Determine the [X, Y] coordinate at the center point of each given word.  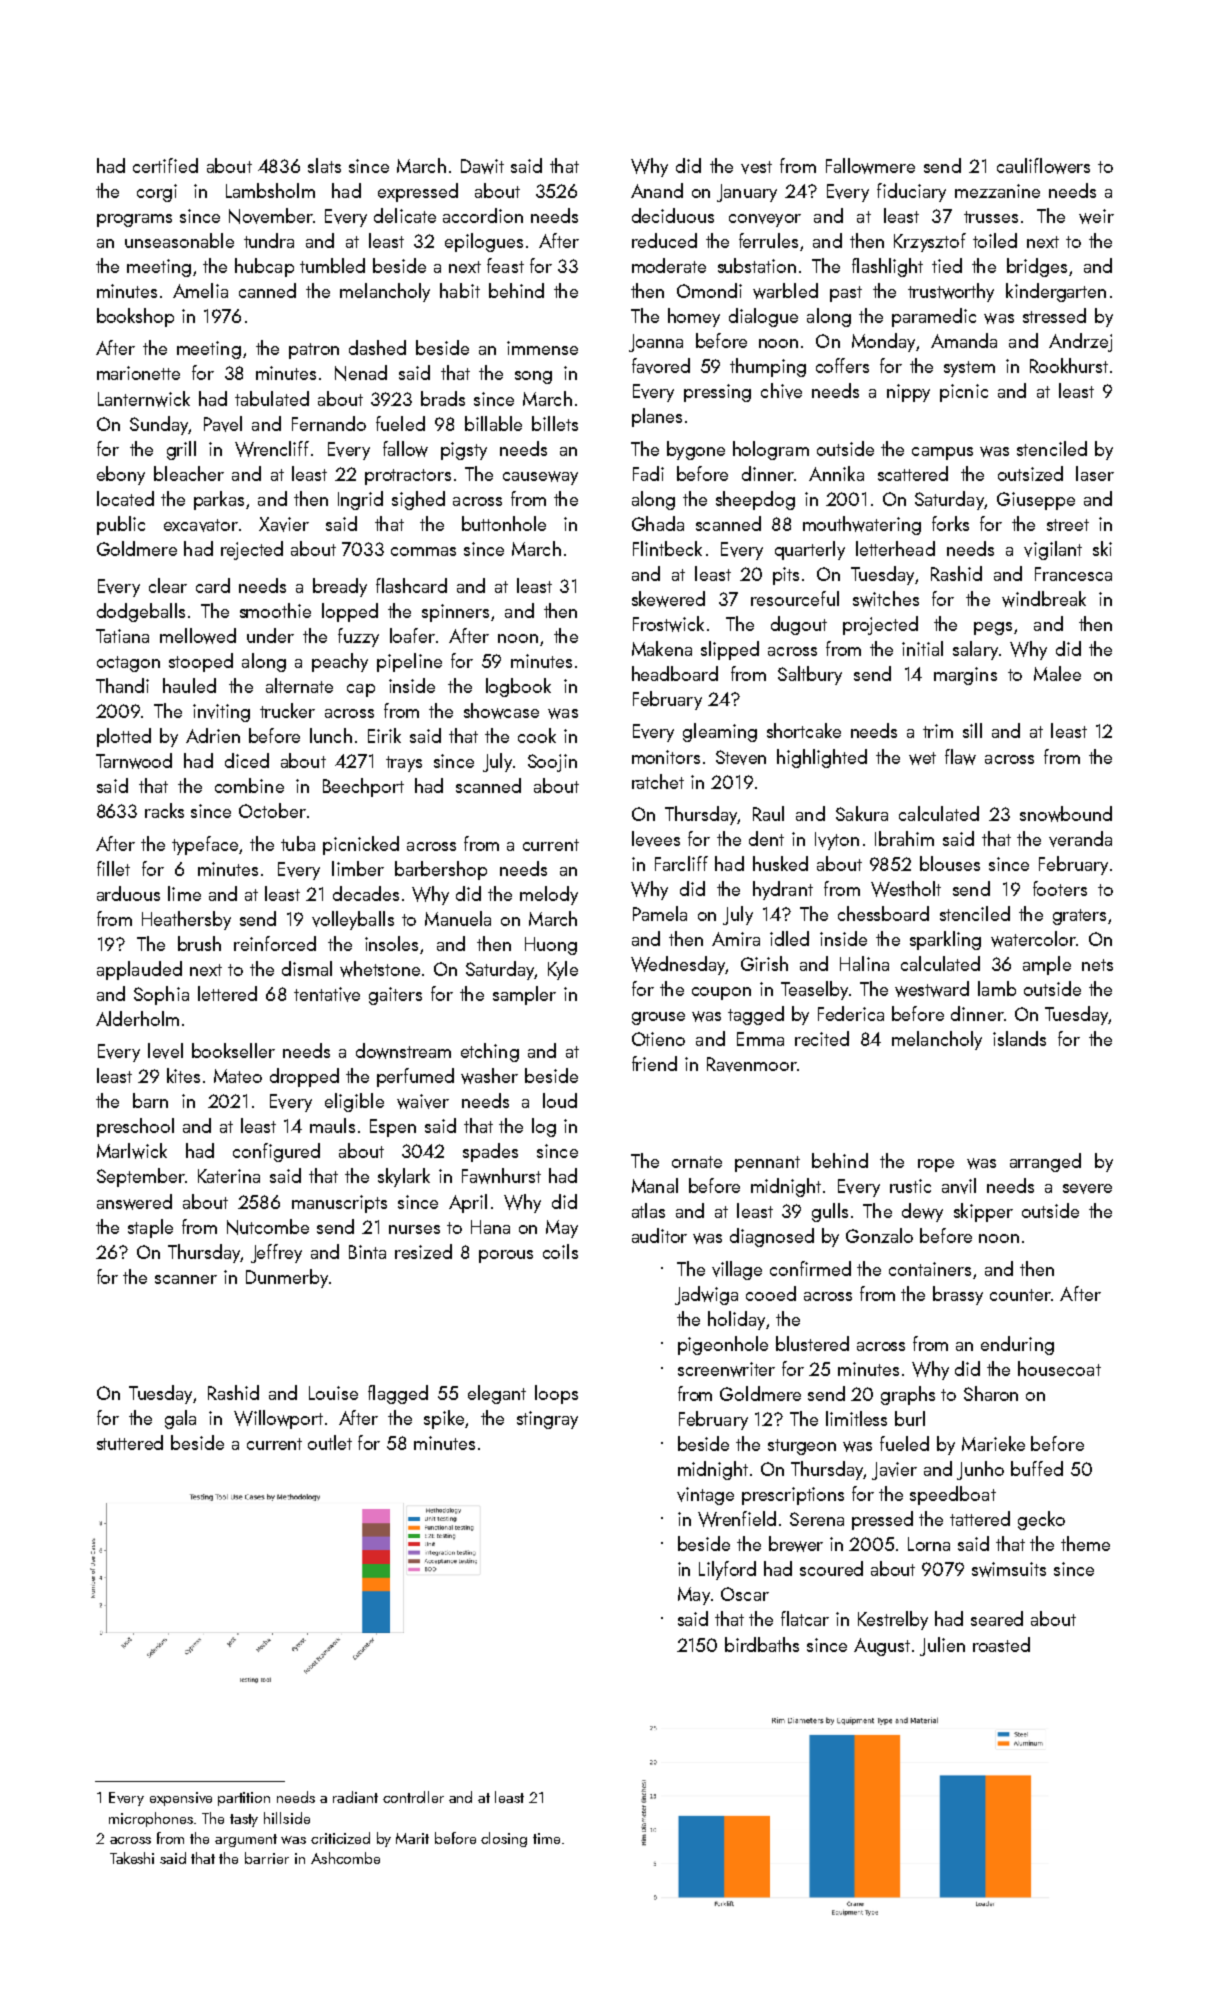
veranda [1080, 839]
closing [504, 1839]
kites [183, 1075]
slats [324, 165]
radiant [355, 1797]
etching [490, 1052]
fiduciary [911, 192]
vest [756, 167]
